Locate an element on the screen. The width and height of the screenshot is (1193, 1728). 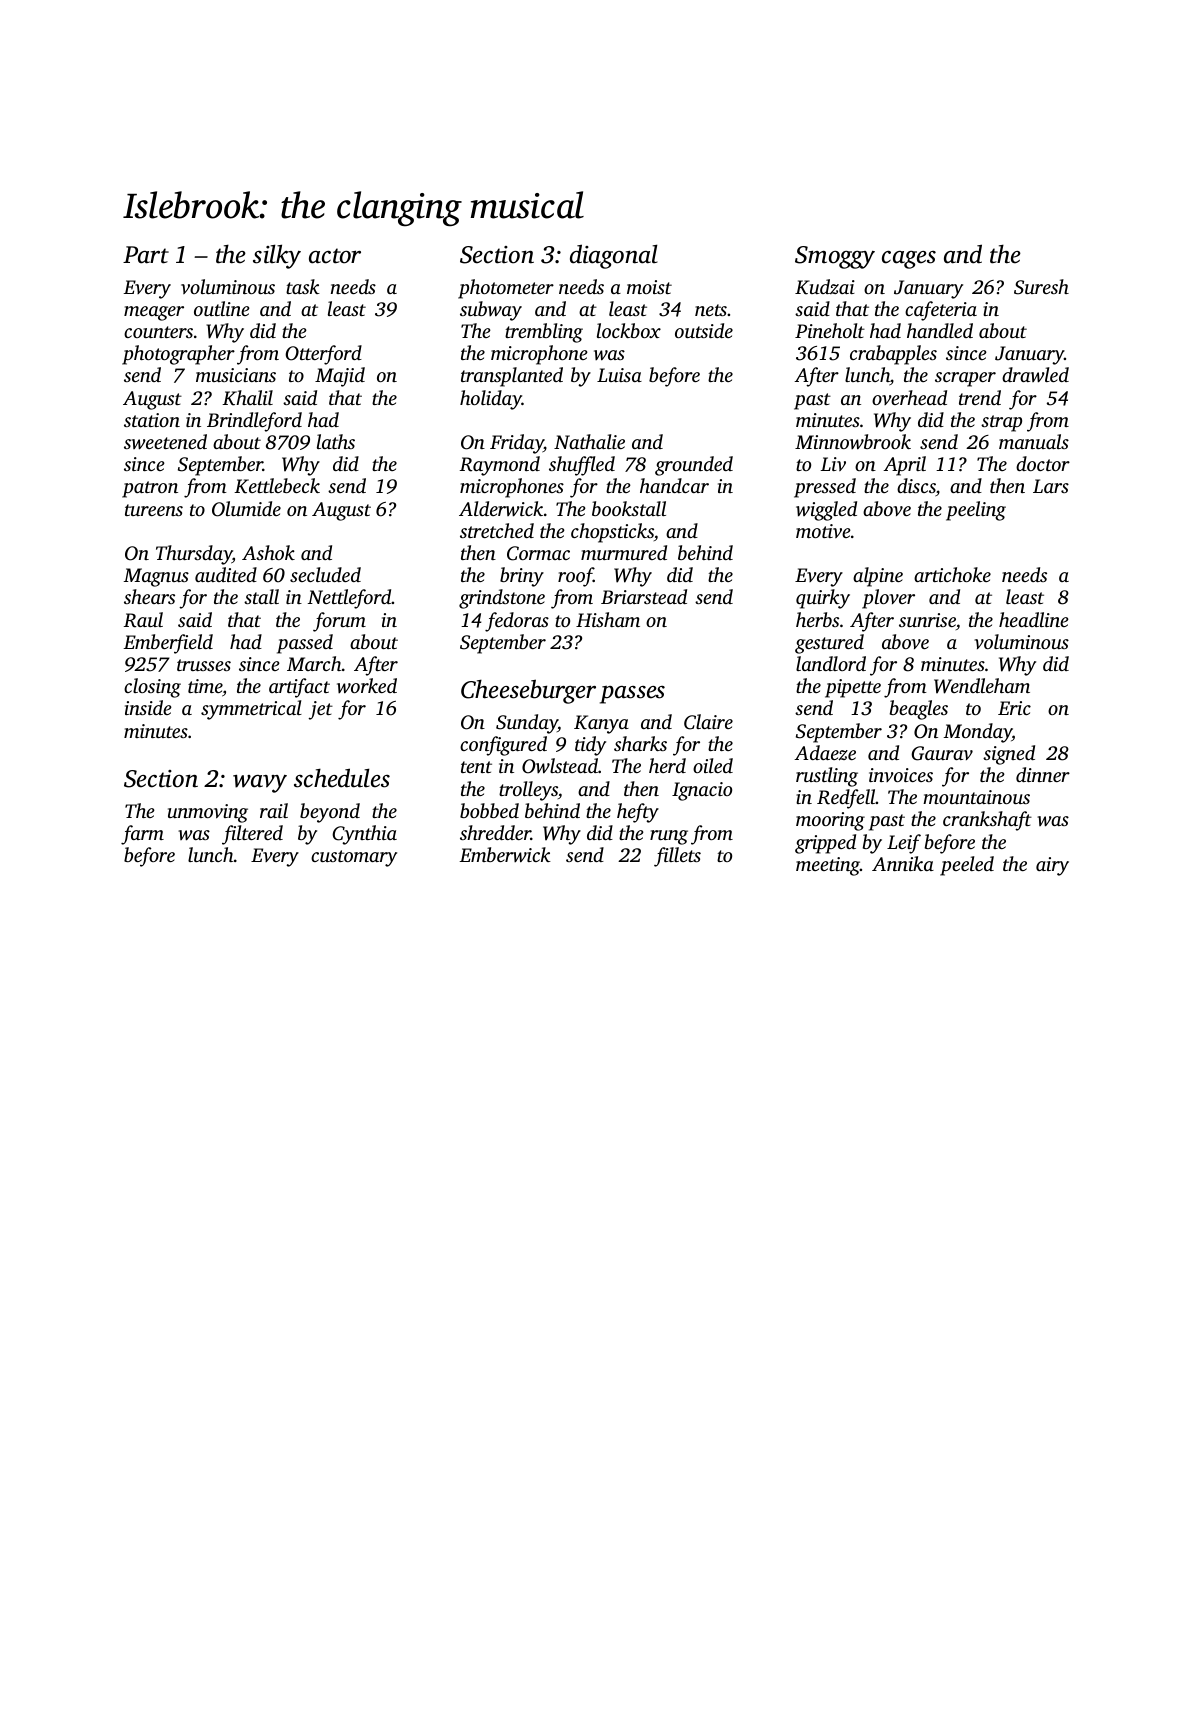
Briarstead is located at coordinates (644, 596).
